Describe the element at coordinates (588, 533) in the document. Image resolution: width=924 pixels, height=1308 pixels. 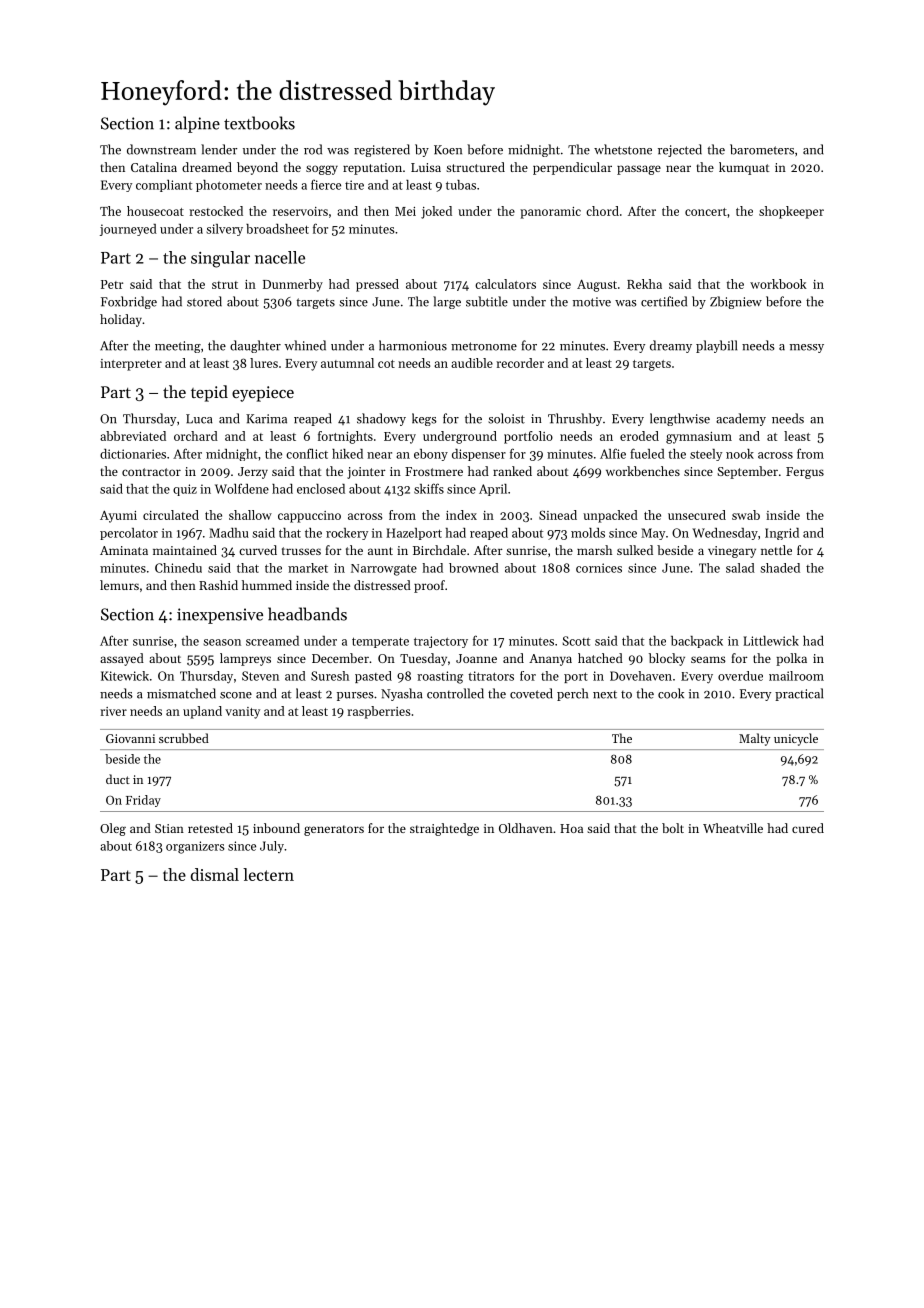
I see `molds` at that location.
